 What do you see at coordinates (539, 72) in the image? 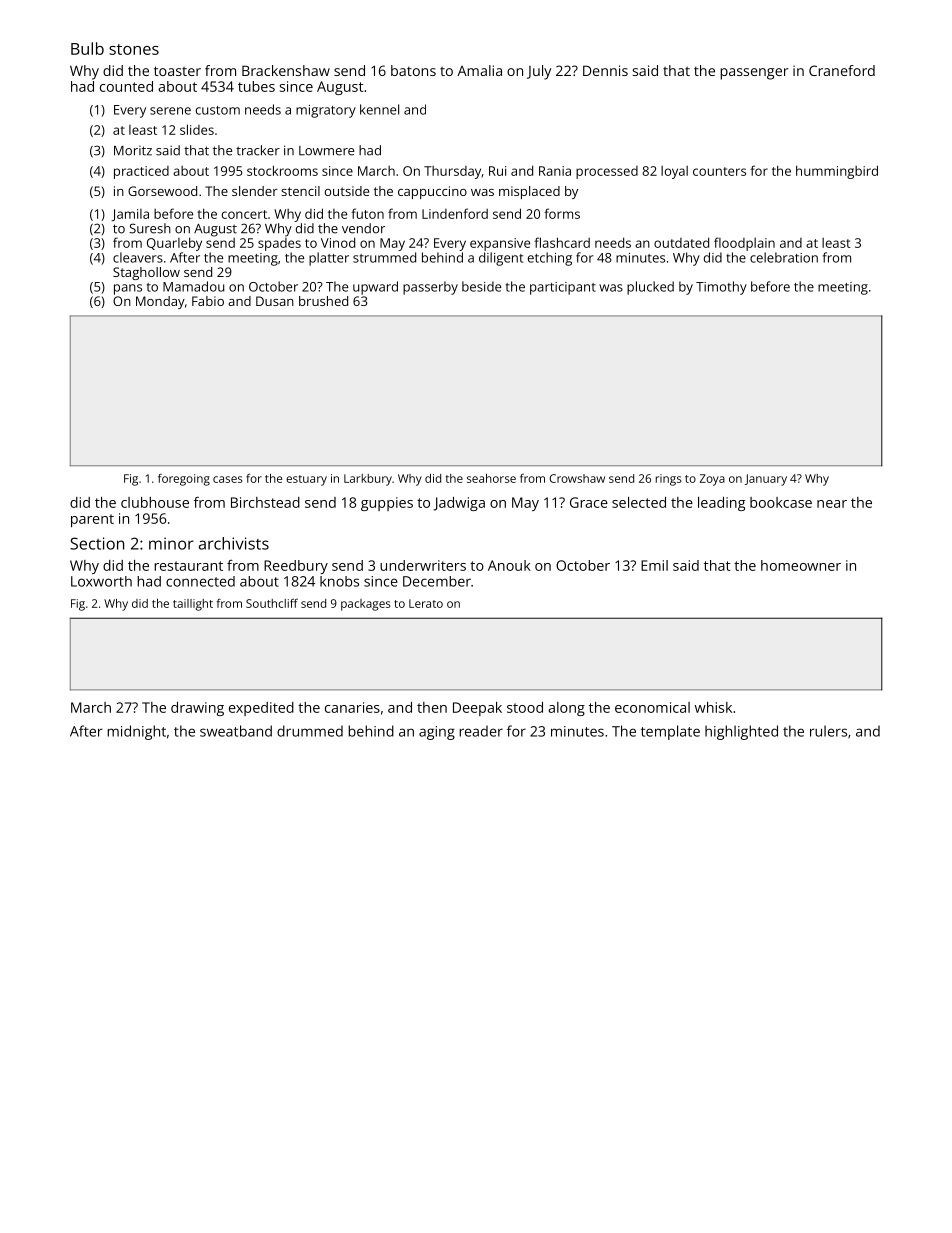
I see `July` at bounding box center [539, 72].
